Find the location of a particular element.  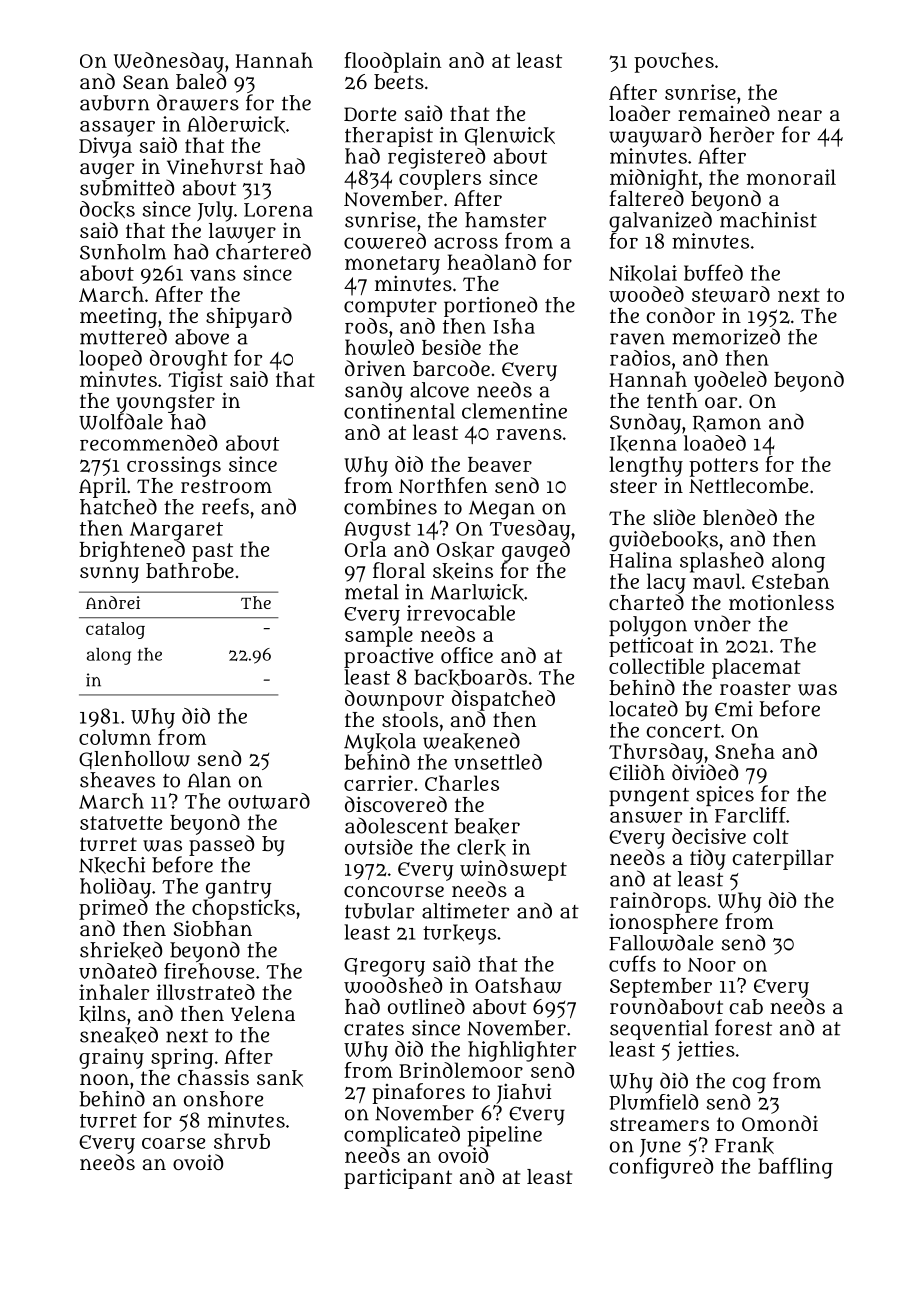

column is located at coordinates (115, 737).
